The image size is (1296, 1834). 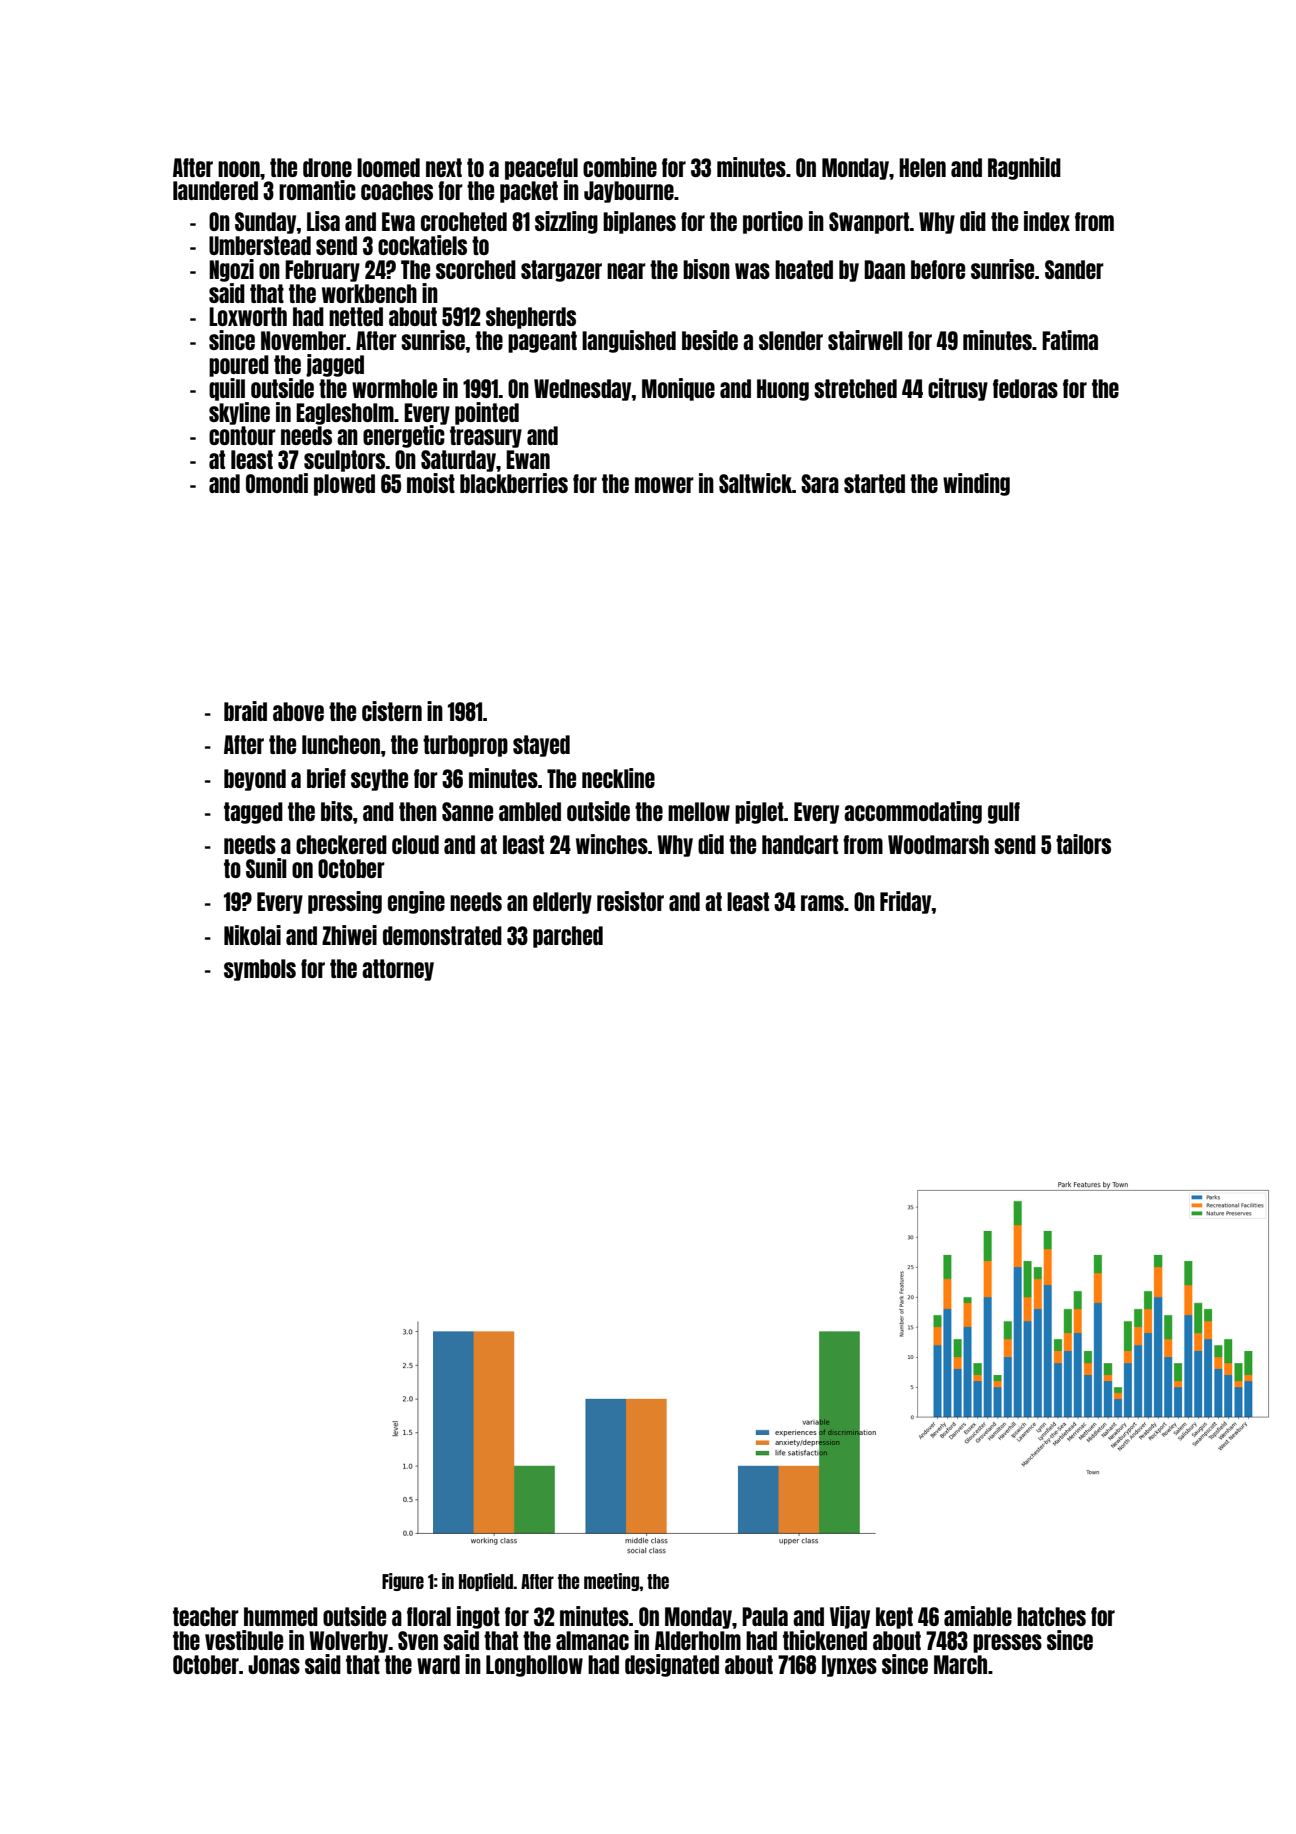 What do you see at coordinates (281, 1616) in the screenshot?
I see `hummed` at bounding box center [281, 1616].
